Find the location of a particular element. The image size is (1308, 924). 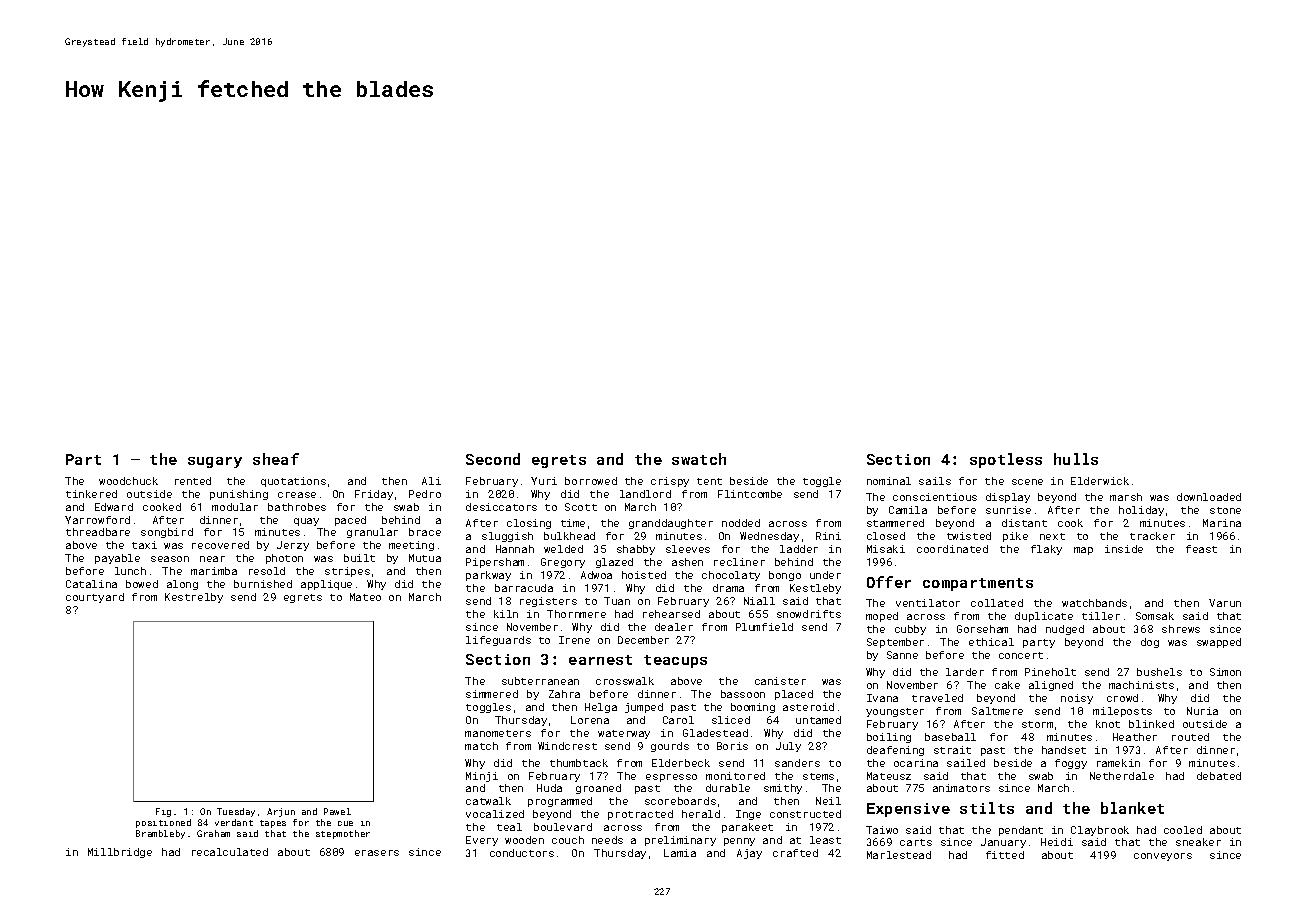

manometers is located at coordinates (498, 733).
